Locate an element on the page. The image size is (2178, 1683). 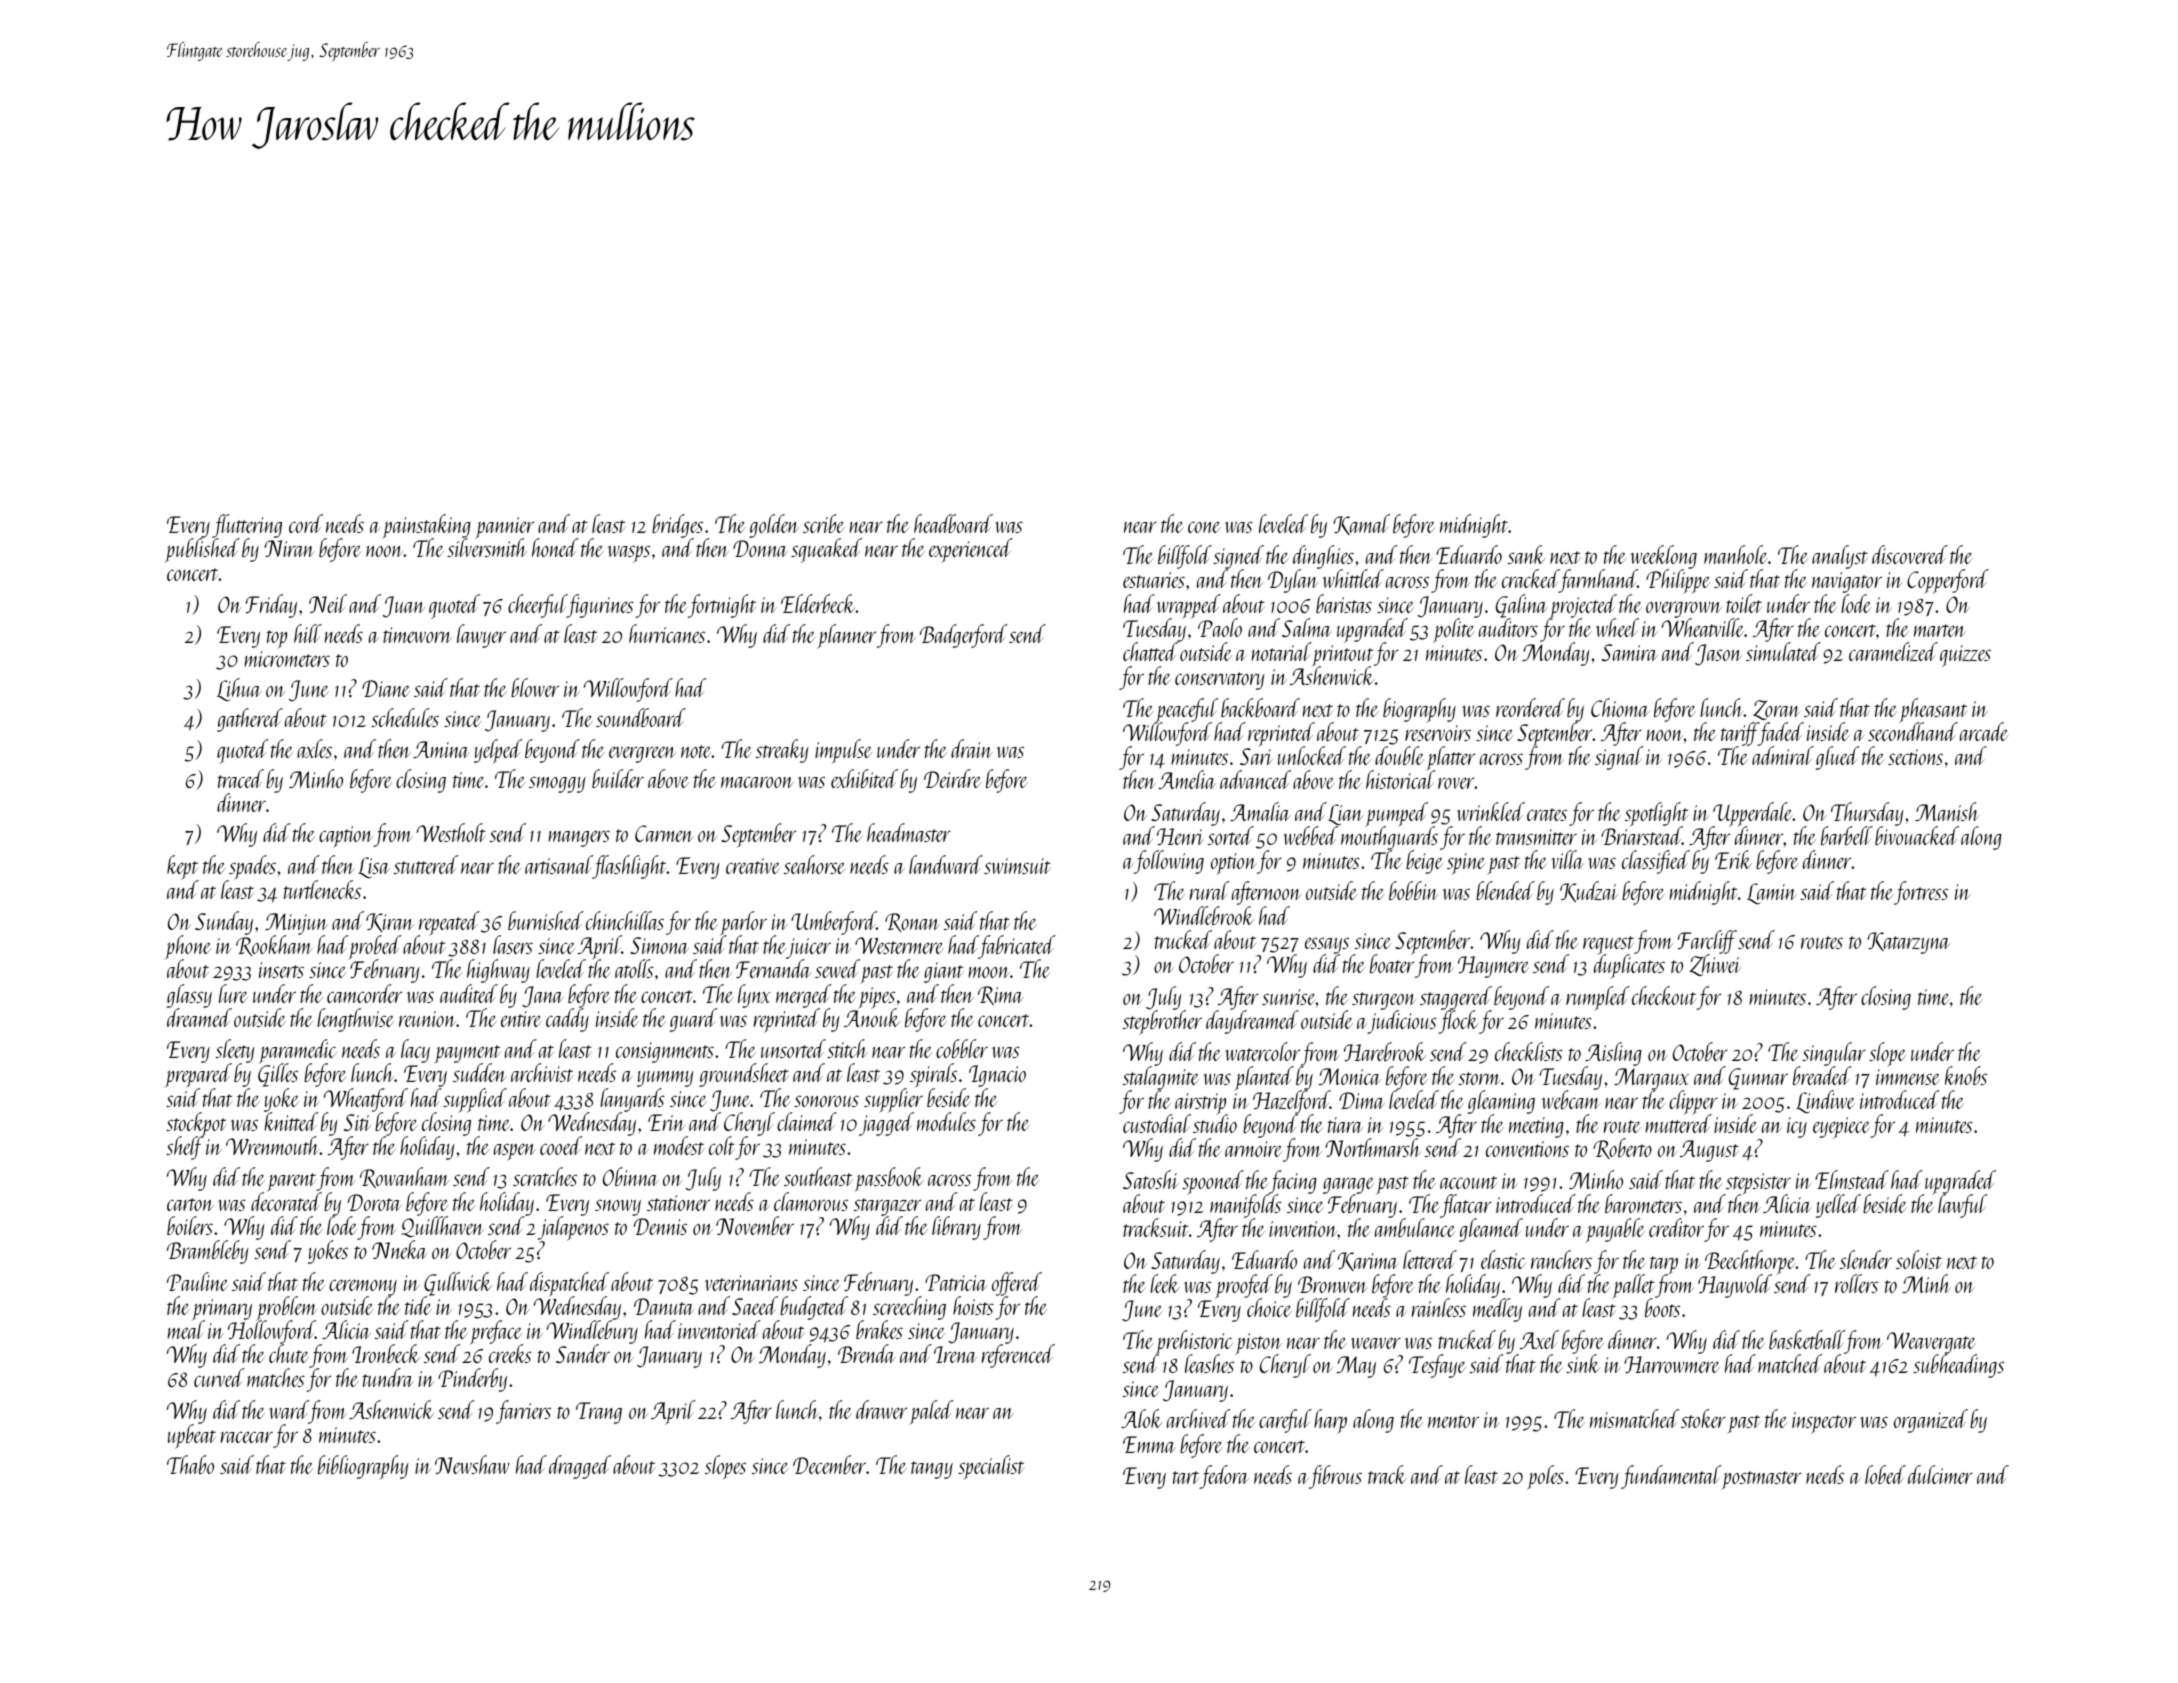
library is located at coordinates (956, 1228).
